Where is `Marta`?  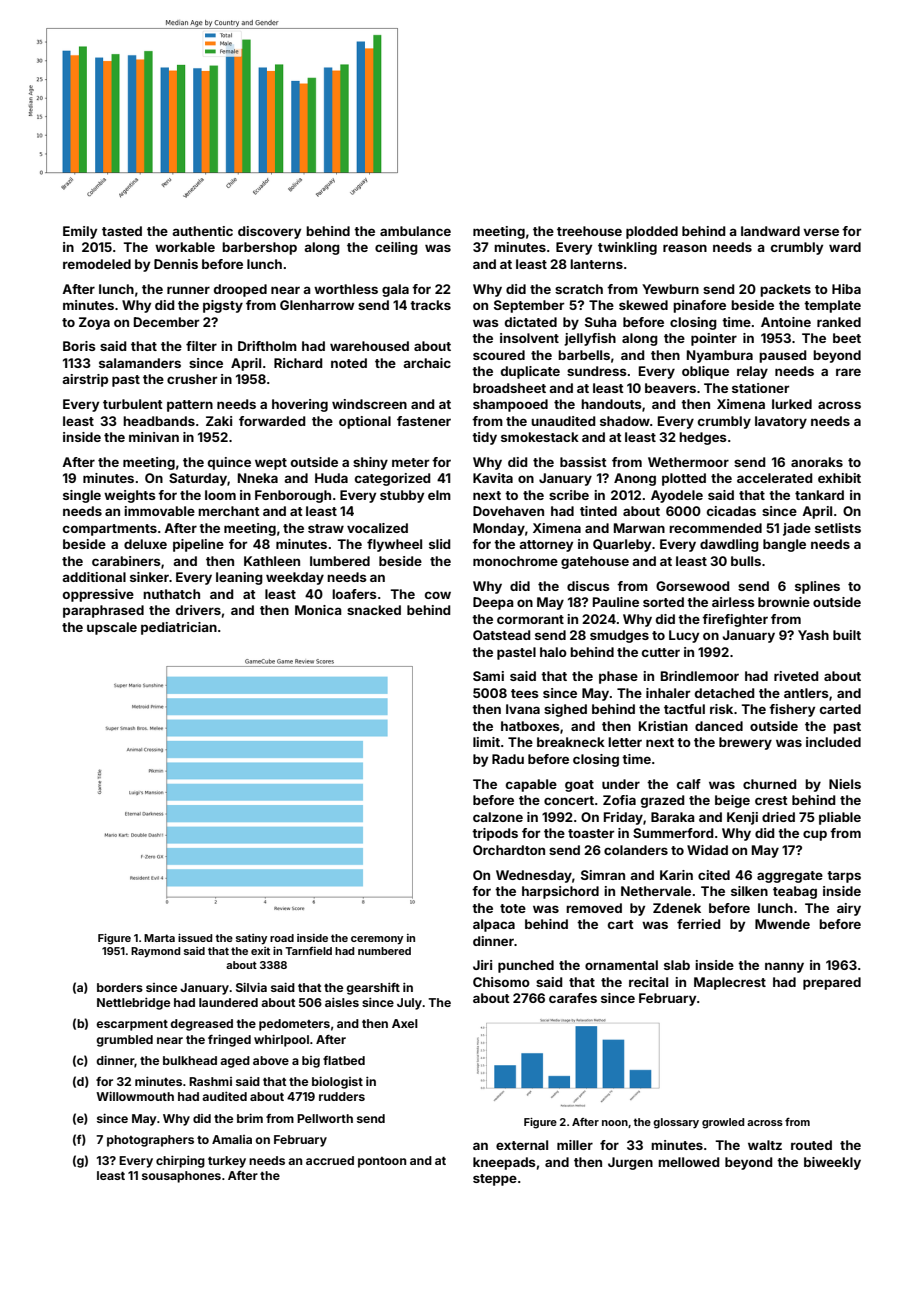
Marta is located at coordinates (159, 938).
